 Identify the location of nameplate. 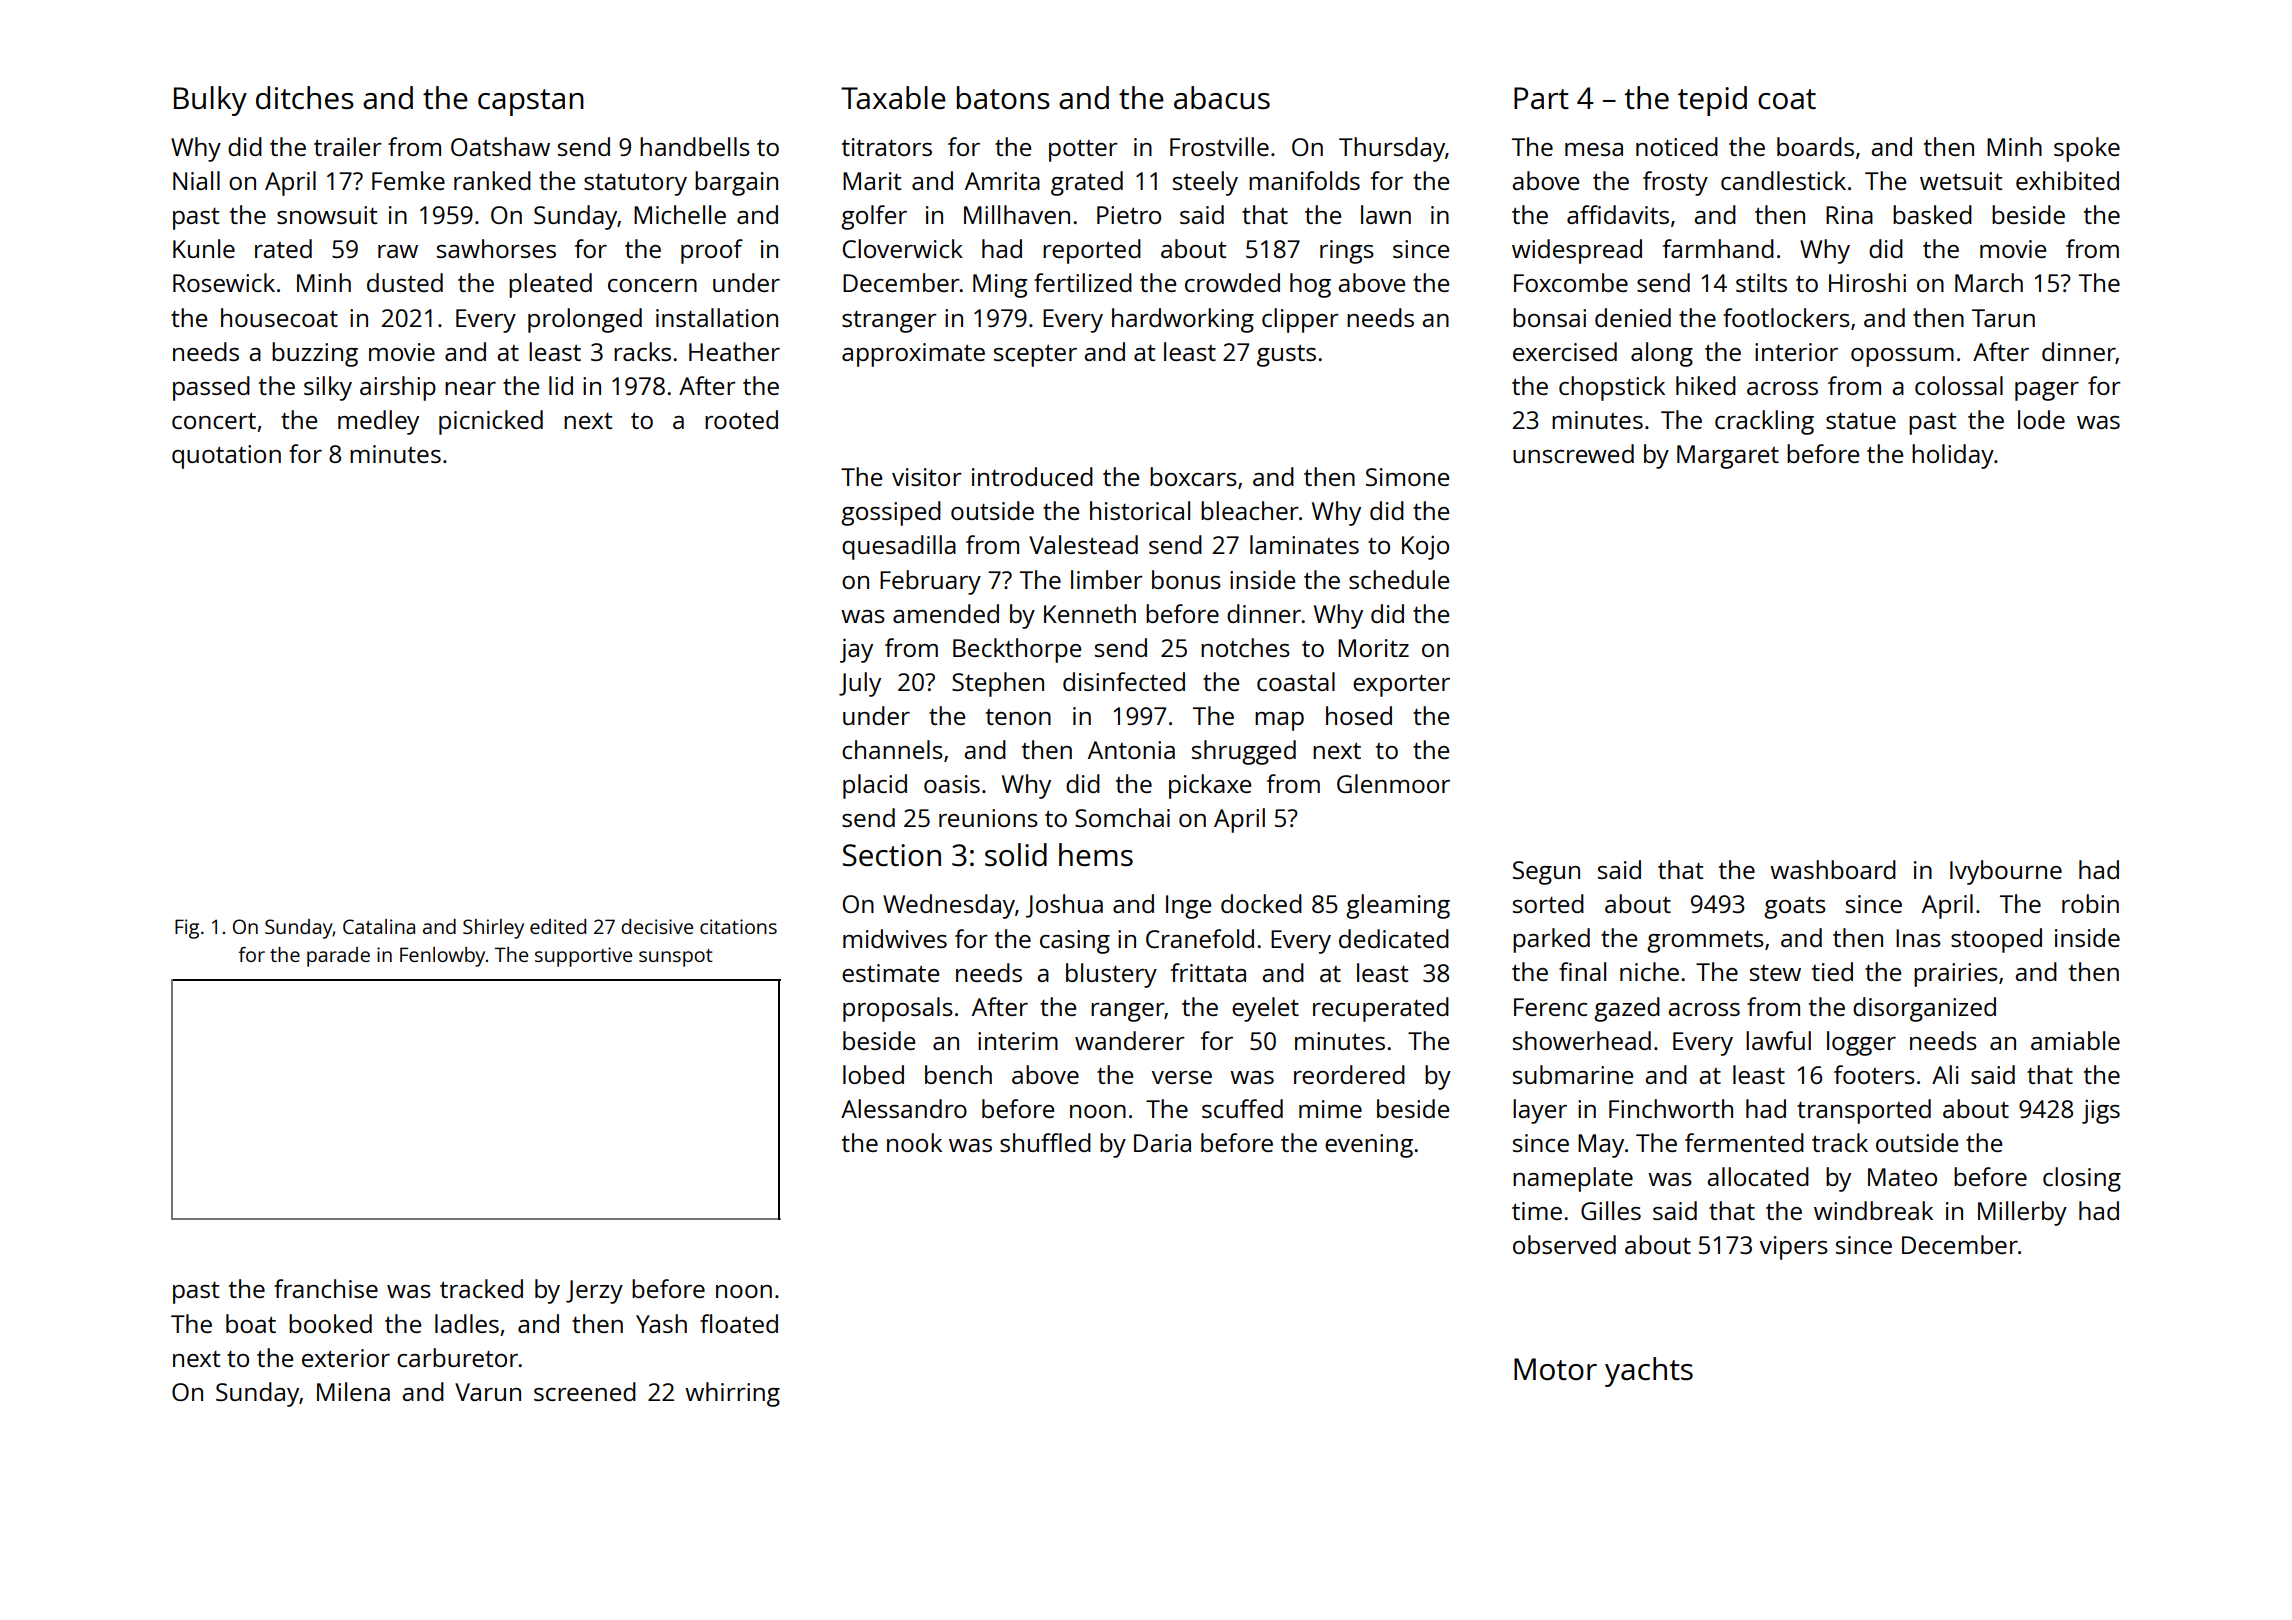
(1573, 1179).
